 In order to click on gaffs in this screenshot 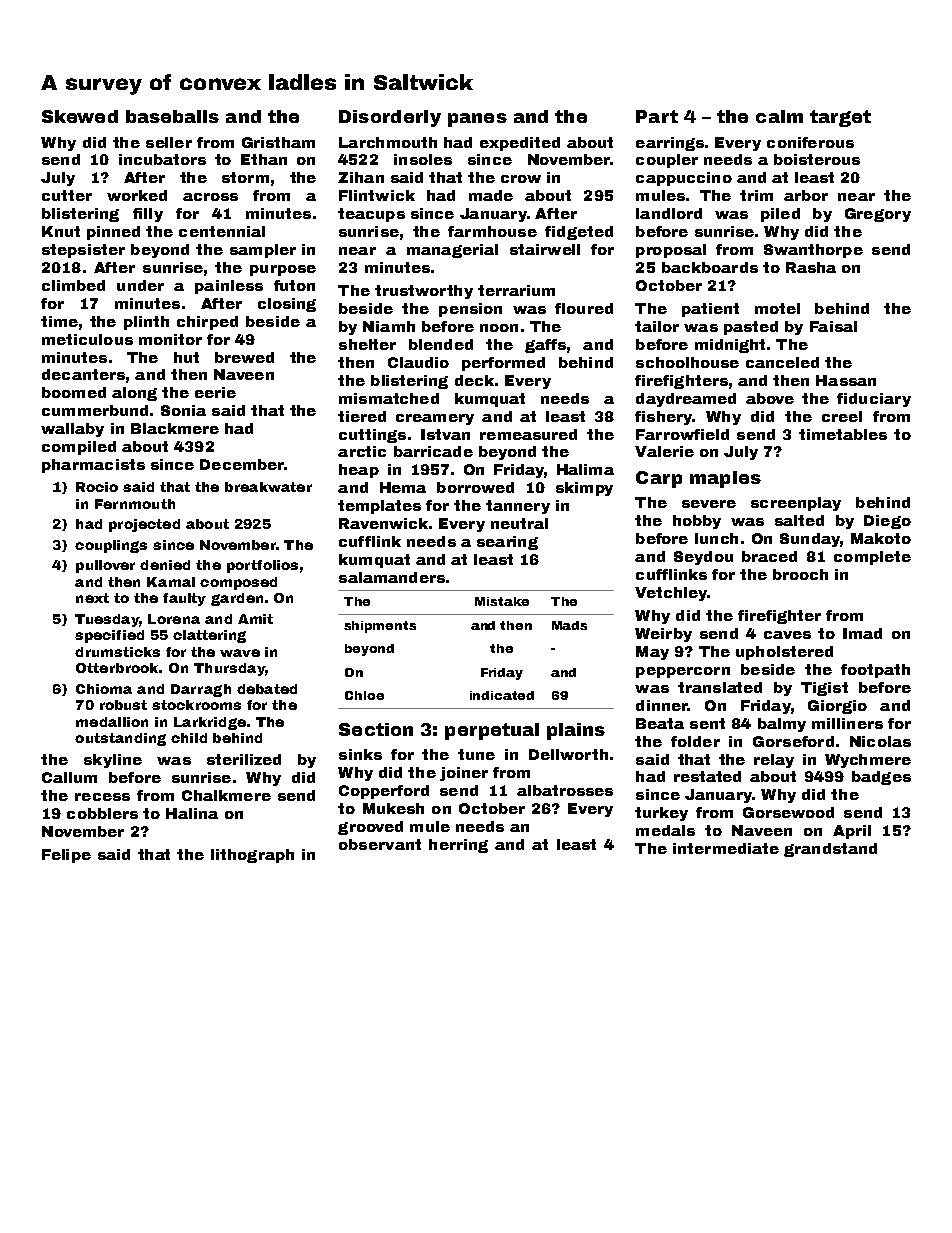, I will do `click(545, 346)`.
